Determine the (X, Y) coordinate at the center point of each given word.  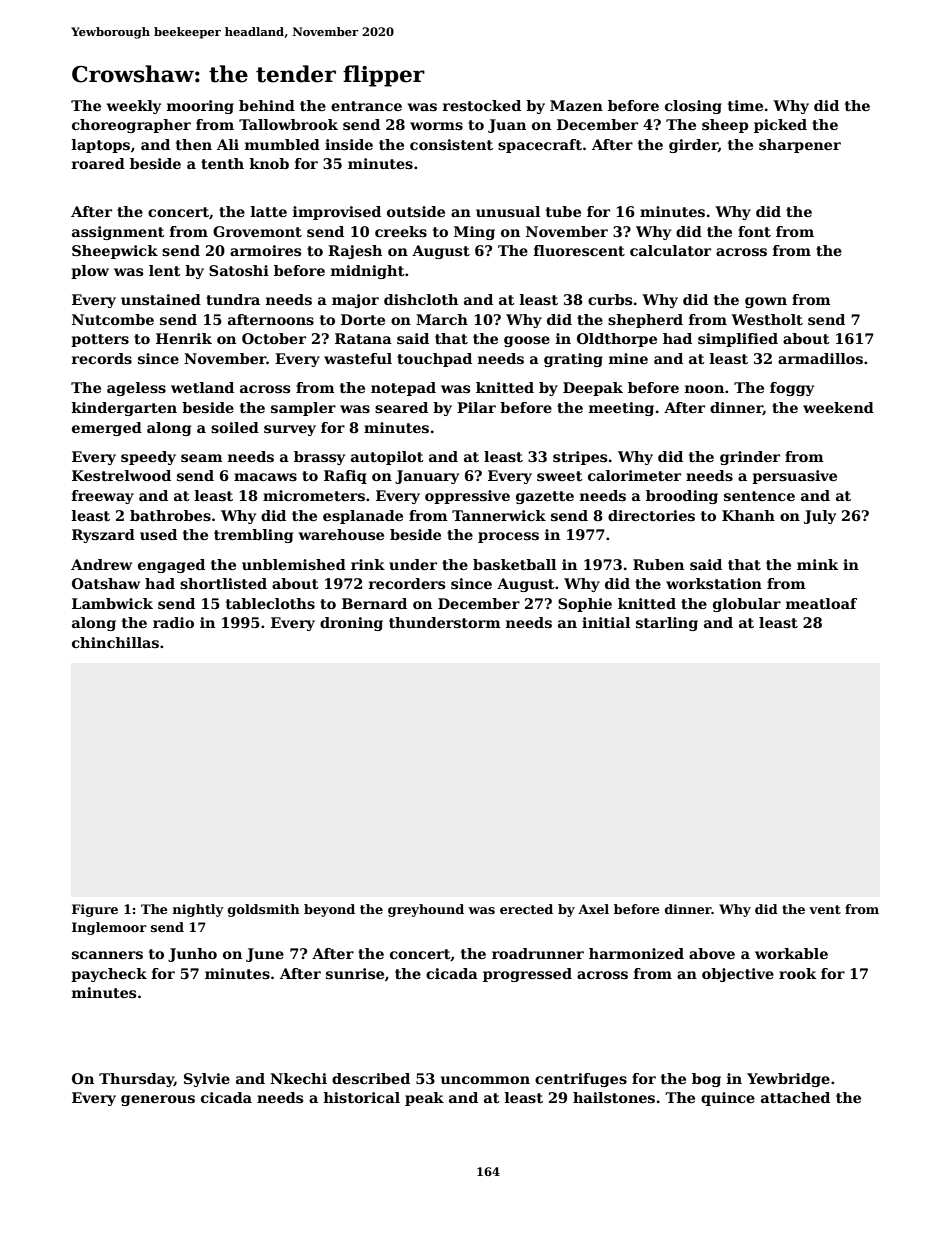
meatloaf (821, 603)
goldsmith (264, 910)
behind (267, 105)
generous (158, 1100)
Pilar (476, 407)
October (274, 338)
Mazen (576, 105)
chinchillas (115, 642)
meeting (621, 409)
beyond (329, 910)
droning (351, 624)
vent (825, 909)
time (745, 105)
